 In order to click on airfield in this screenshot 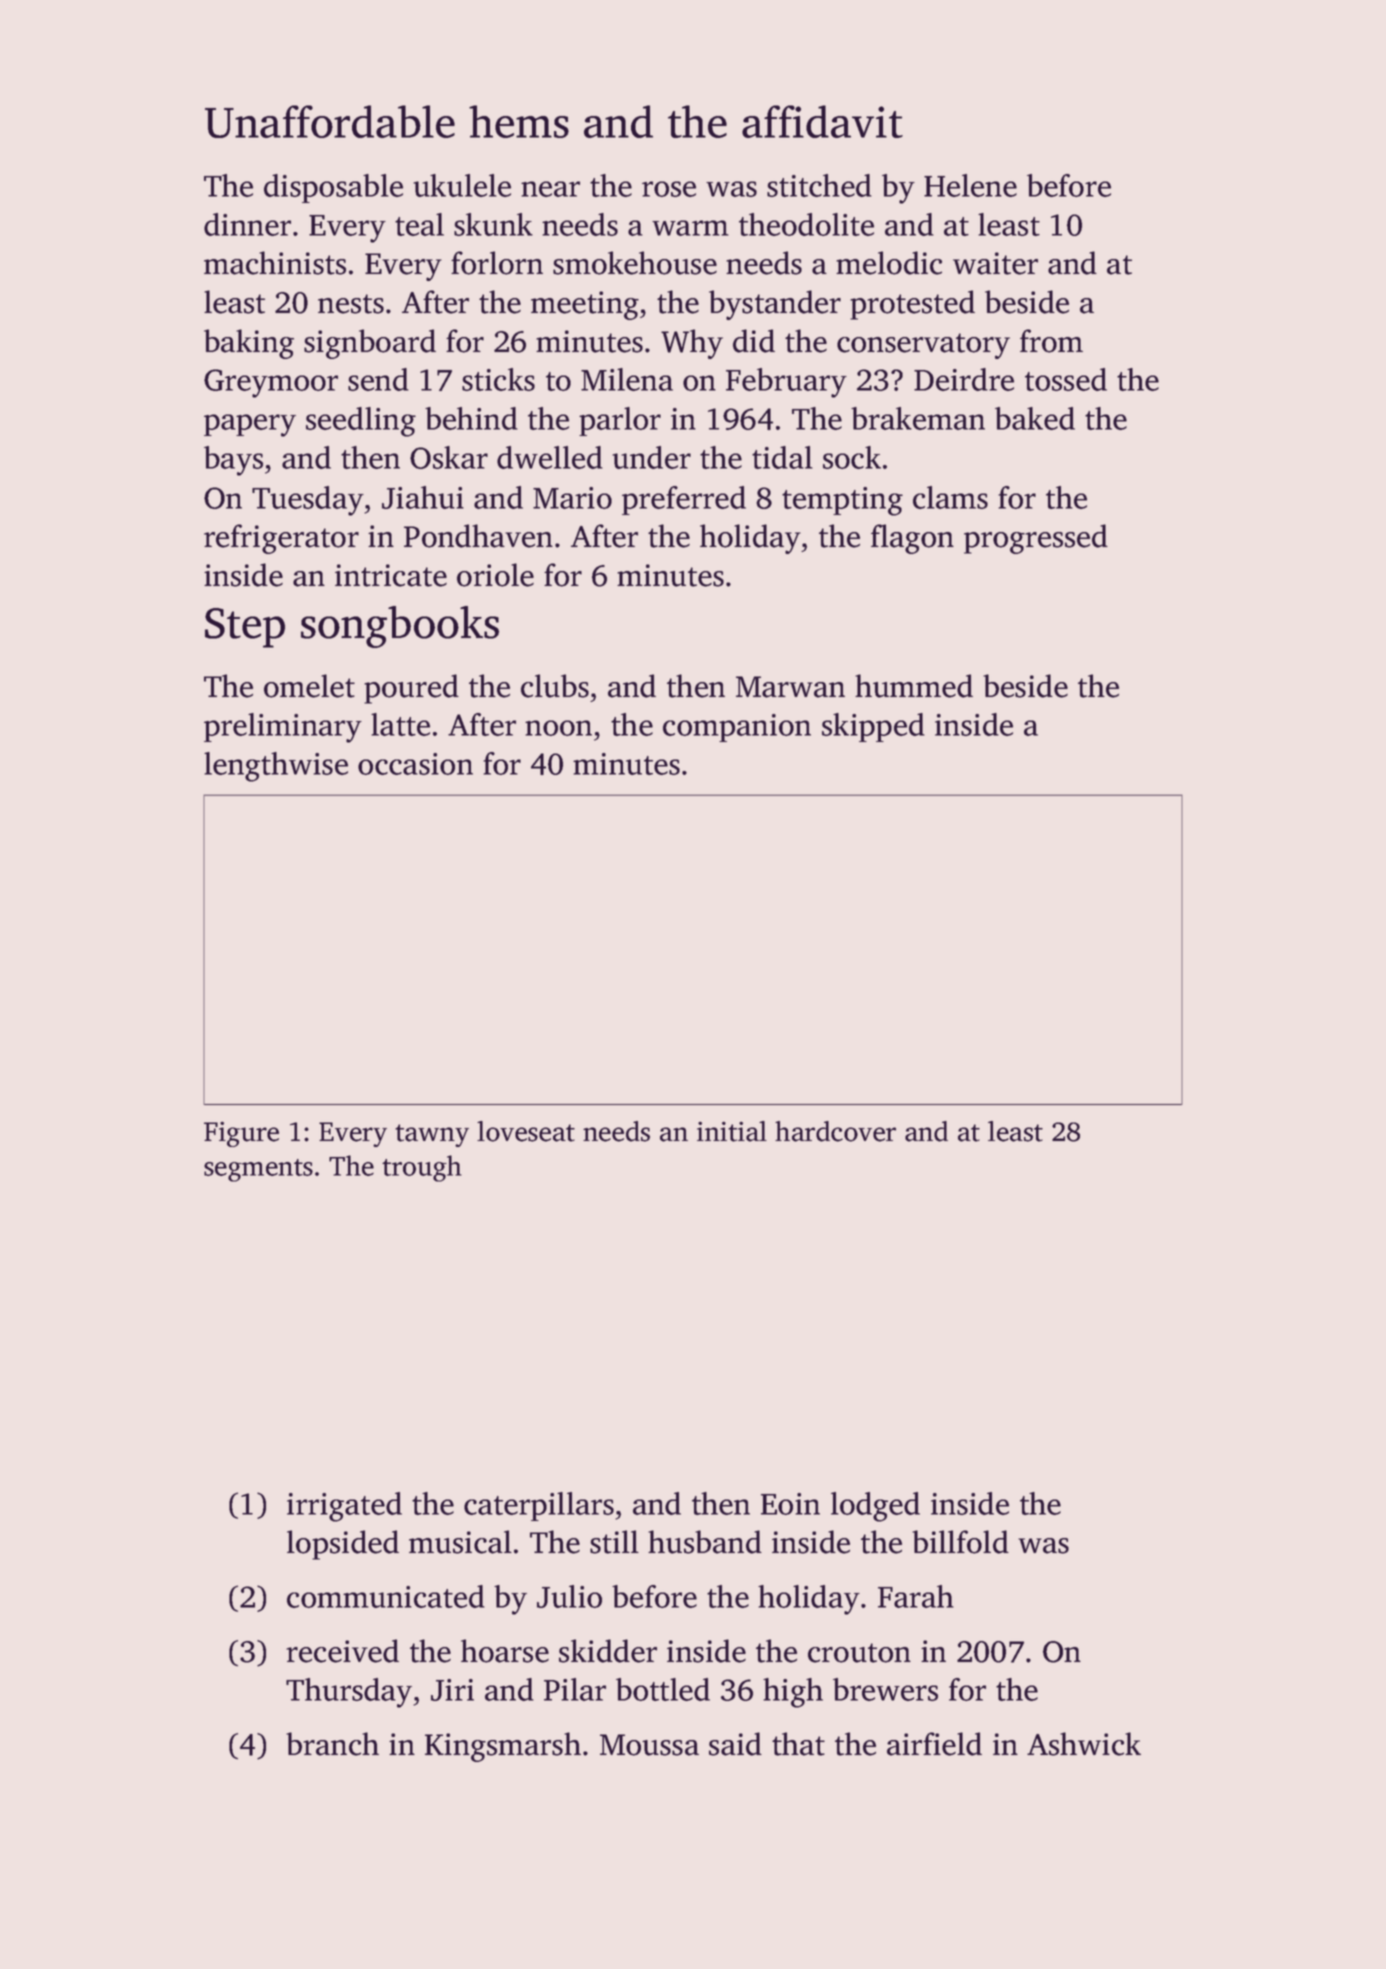, I will do `click(934, 1744)`.
